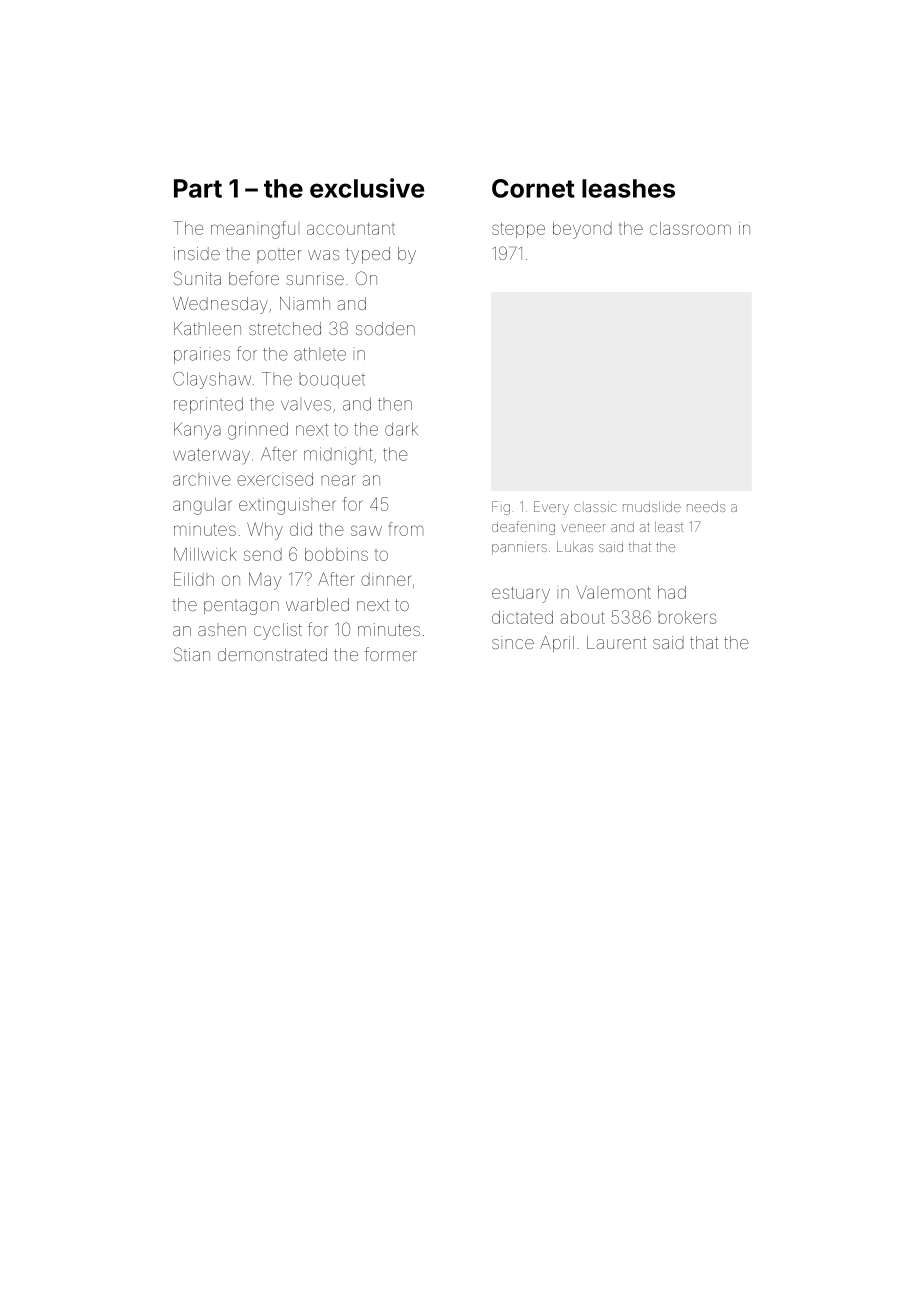  What do you see at coordinates (241, 608) in the screenshot?
I see `pentagon` at bounding box center [241, 608].
